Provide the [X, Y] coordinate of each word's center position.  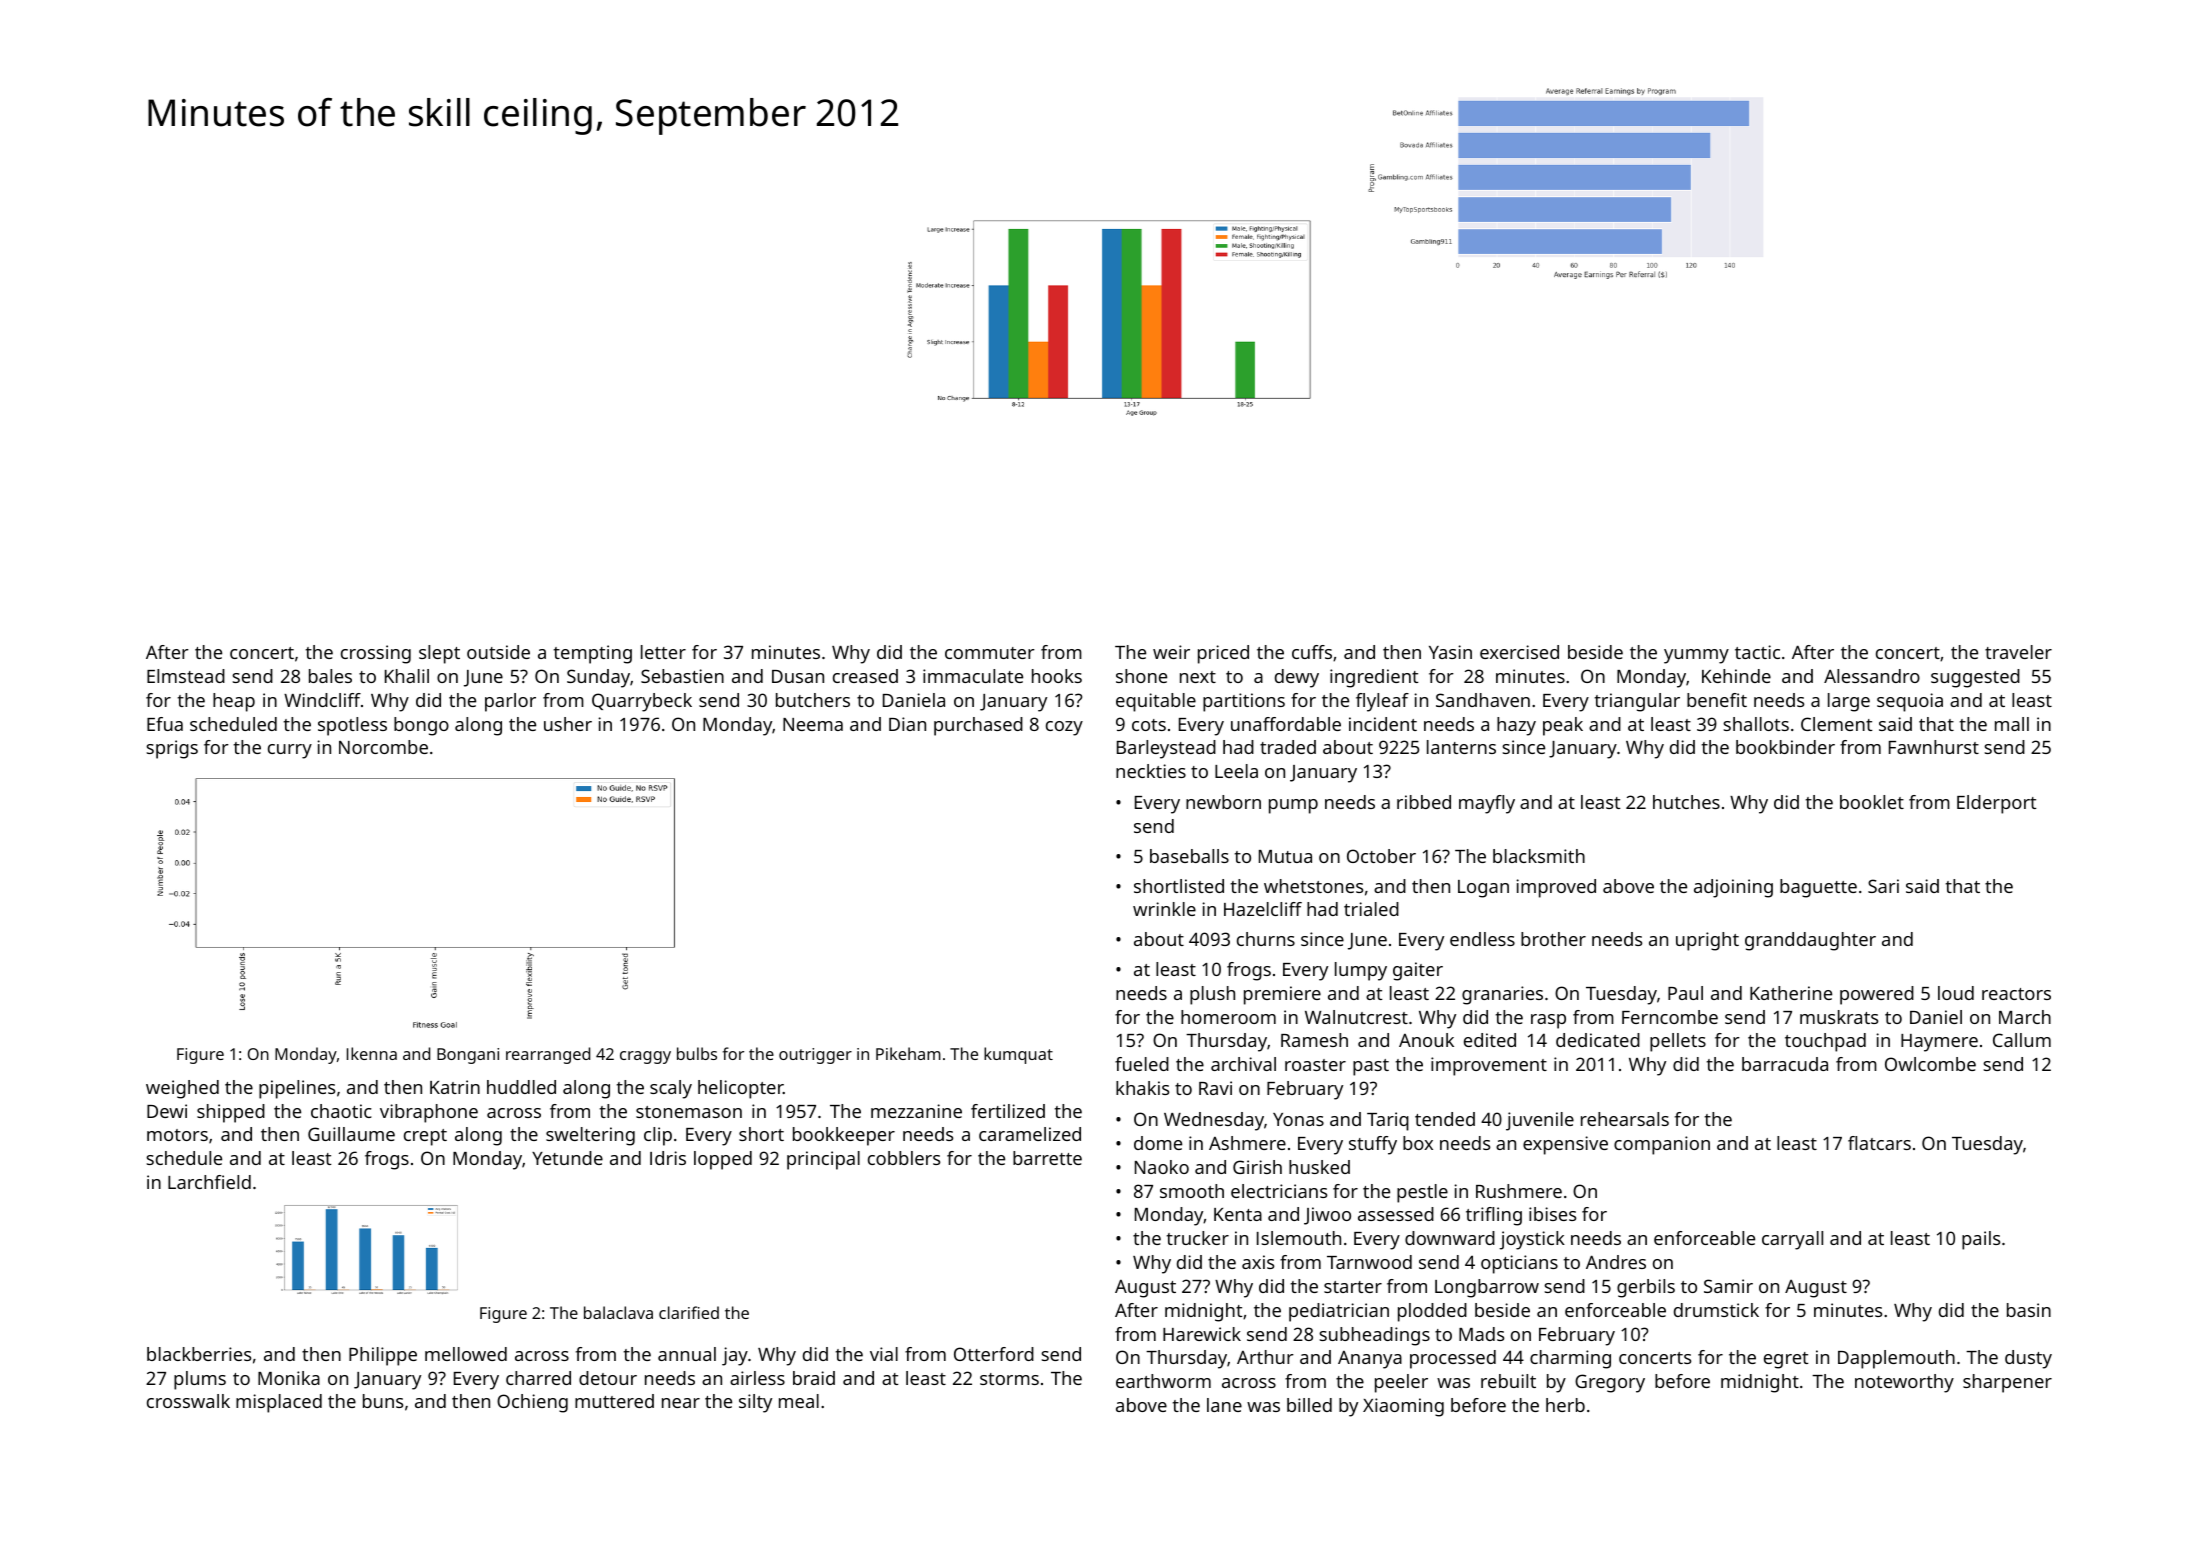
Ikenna [372, 1053]
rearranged [548, 1055]
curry [290, 751]
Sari [1883, 886]
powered [1877, 995]
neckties [1151, 771]
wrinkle [1164, 909]
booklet [1872, 802]
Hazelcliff [1263, 909]
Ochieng [532, 1403]
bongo [421, 726]
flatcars [1879, 1143]
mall [2012, 724]
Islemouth [1299, 1238]
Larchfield [209, 1182]
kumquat [1018, 1055]
